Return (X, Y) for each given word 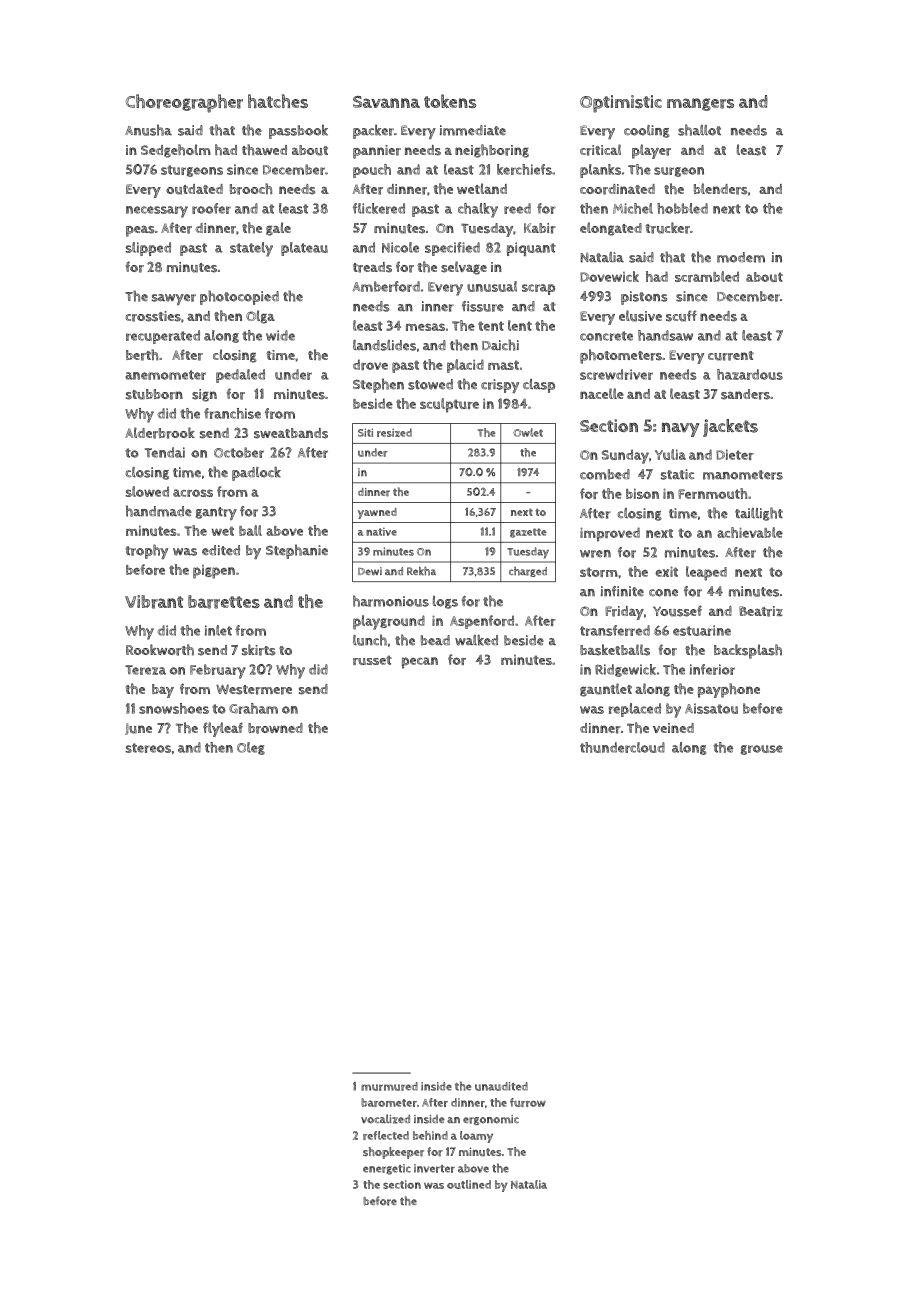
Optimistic (621, 104)
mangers (700, 104)
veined (673, 728)
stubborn (154, 394)
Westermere (254, 689)
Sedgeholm (176, 151)
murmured (389, 1086)
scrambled (707, 276)
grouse (762, 750)
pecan (420, 663)
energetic (387, 1169)
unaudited (501, 1086)
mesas (425, 327)
